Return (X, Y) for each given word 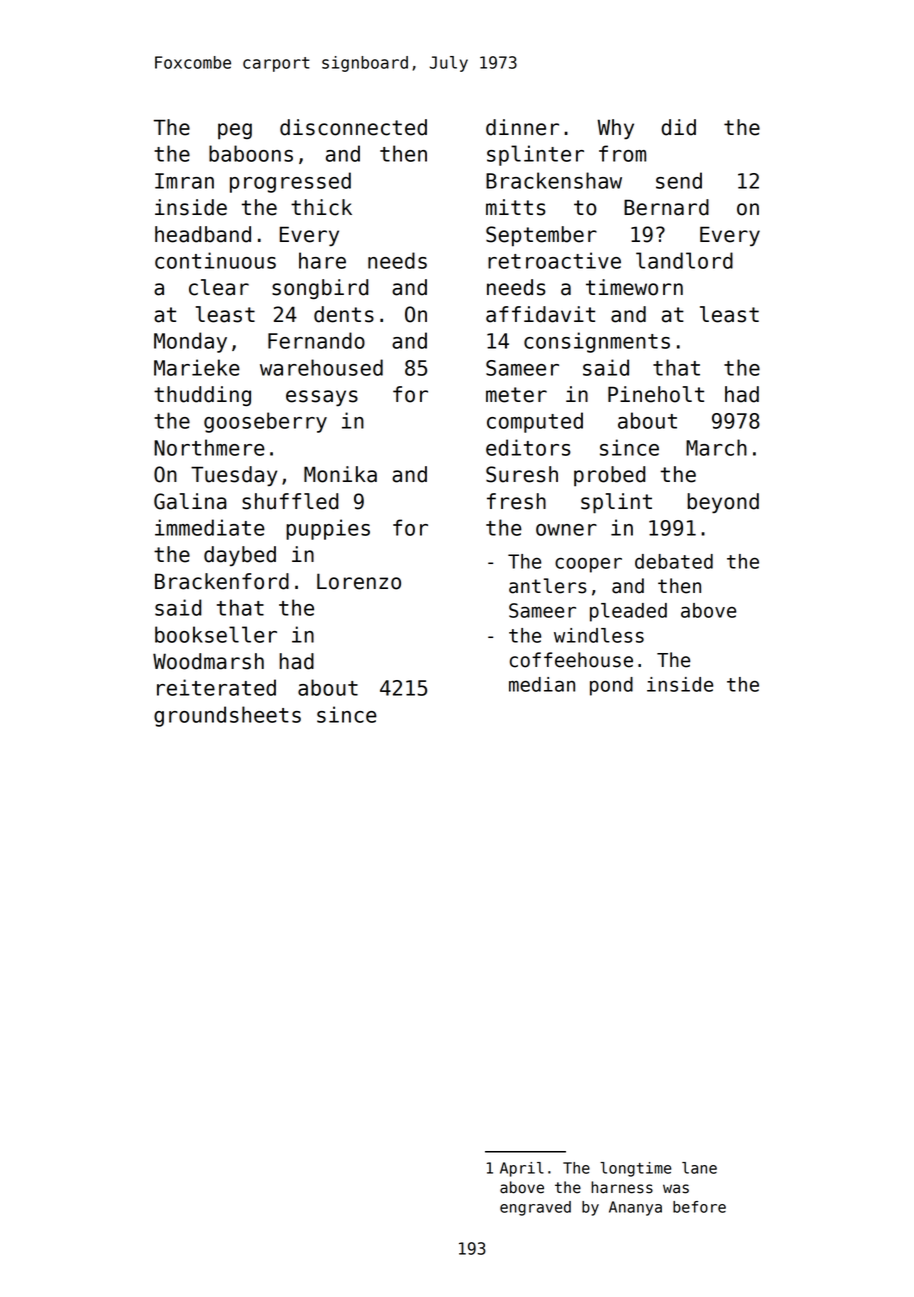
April (522, 1169)
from (622, 153)
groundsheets (227, 716)
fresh (516, 501)
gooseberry (265, 422)
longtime (635, 1169)
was (676, 1189)
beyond (723, 503)
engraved (535, 1208)
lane (699, 1168)
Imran (184, 181)
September (541, 236)
